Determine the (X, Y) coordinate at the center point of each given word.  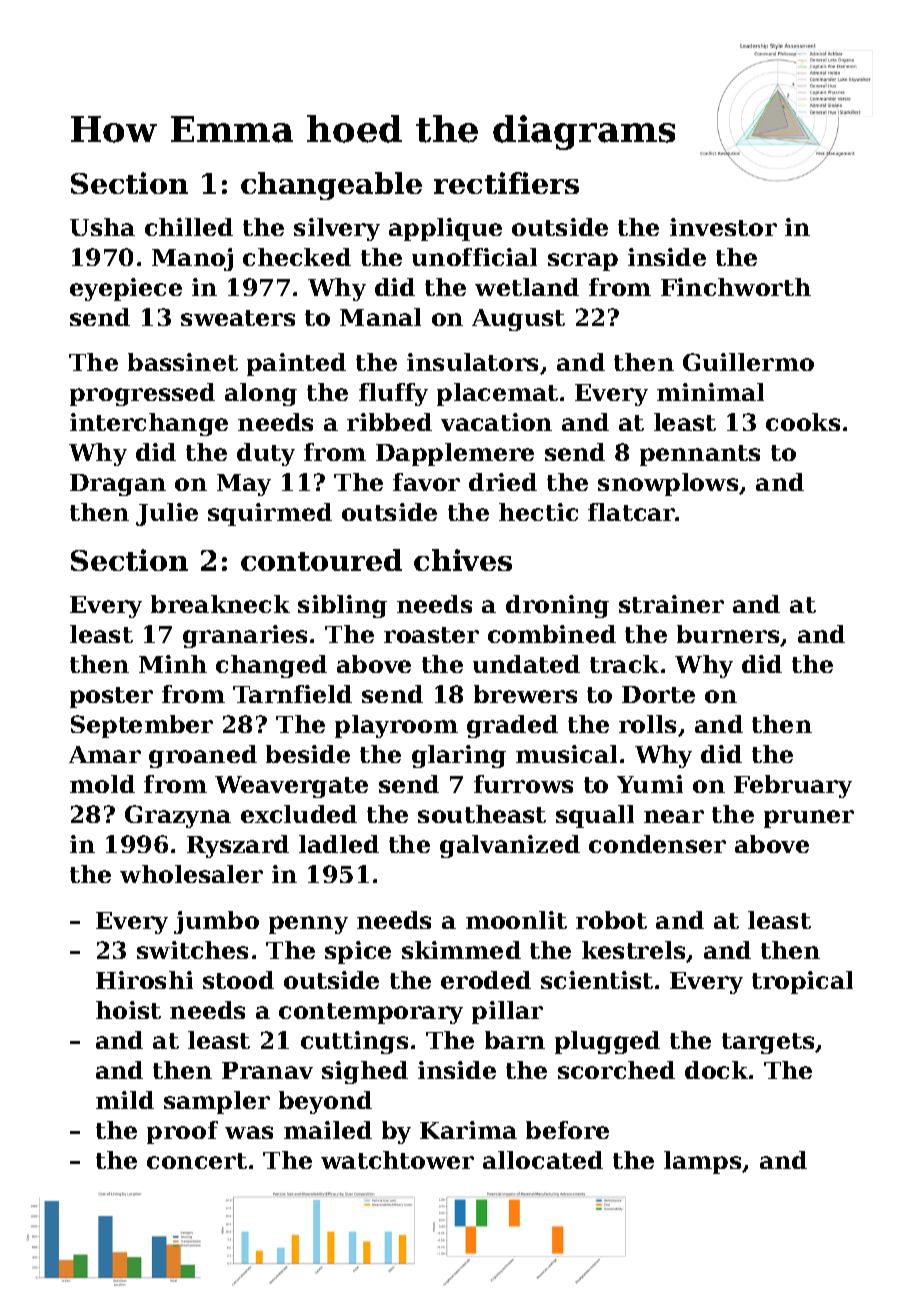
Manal (380, 317)
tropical (802, 982)
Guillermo (748, 362)
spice (358, 952)
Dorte (658, 694)
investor (723, 227)
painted (296, 364)
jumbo (216, 922)
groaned (203, 756)
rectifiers (506, 183)
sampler (217, 1102)
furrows (523, 784)
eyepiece (126, 289)
